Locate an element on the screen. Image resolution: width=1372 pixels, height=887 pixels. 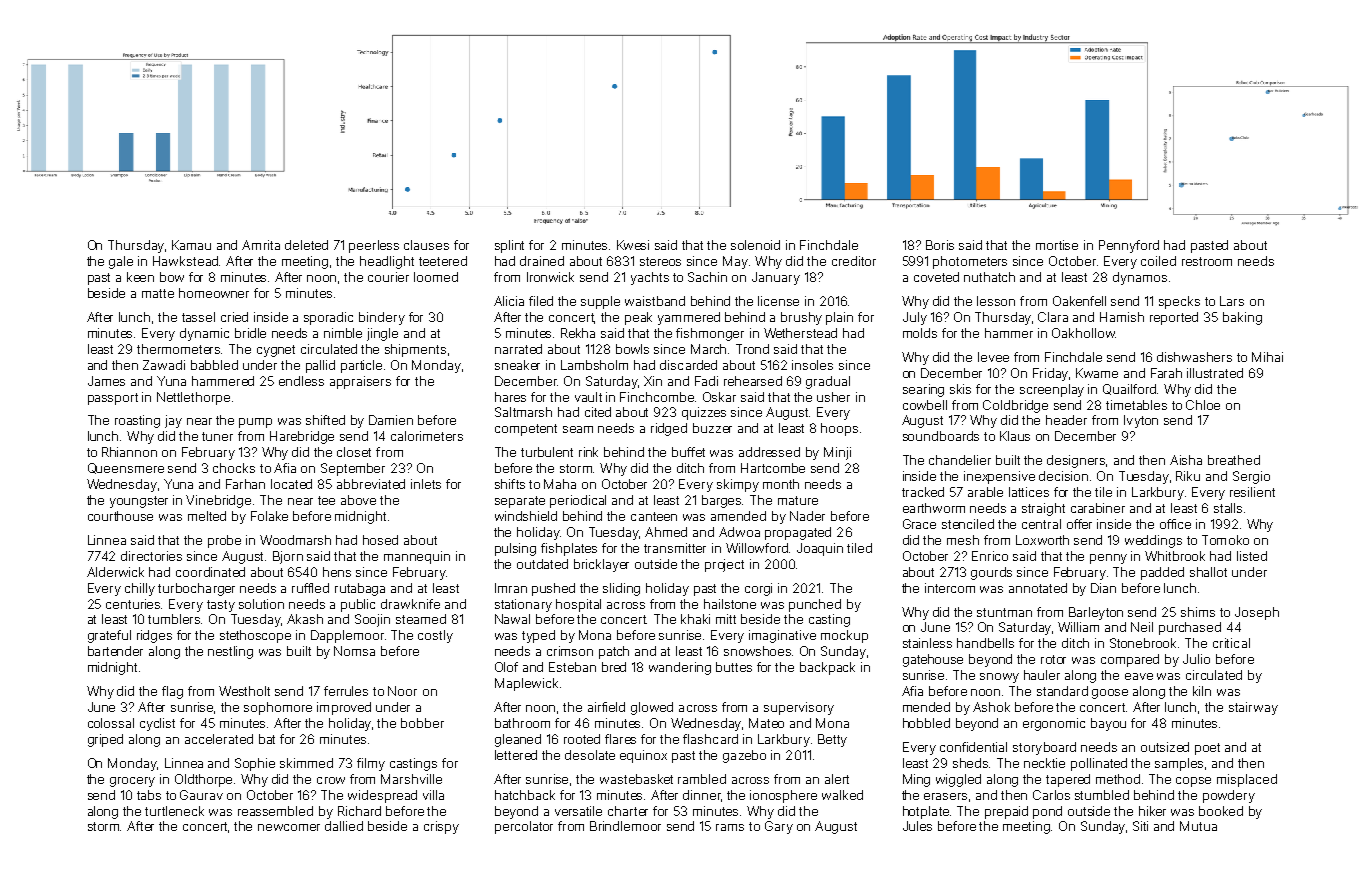
Wetherstead is located at coordinates (800, 333).
